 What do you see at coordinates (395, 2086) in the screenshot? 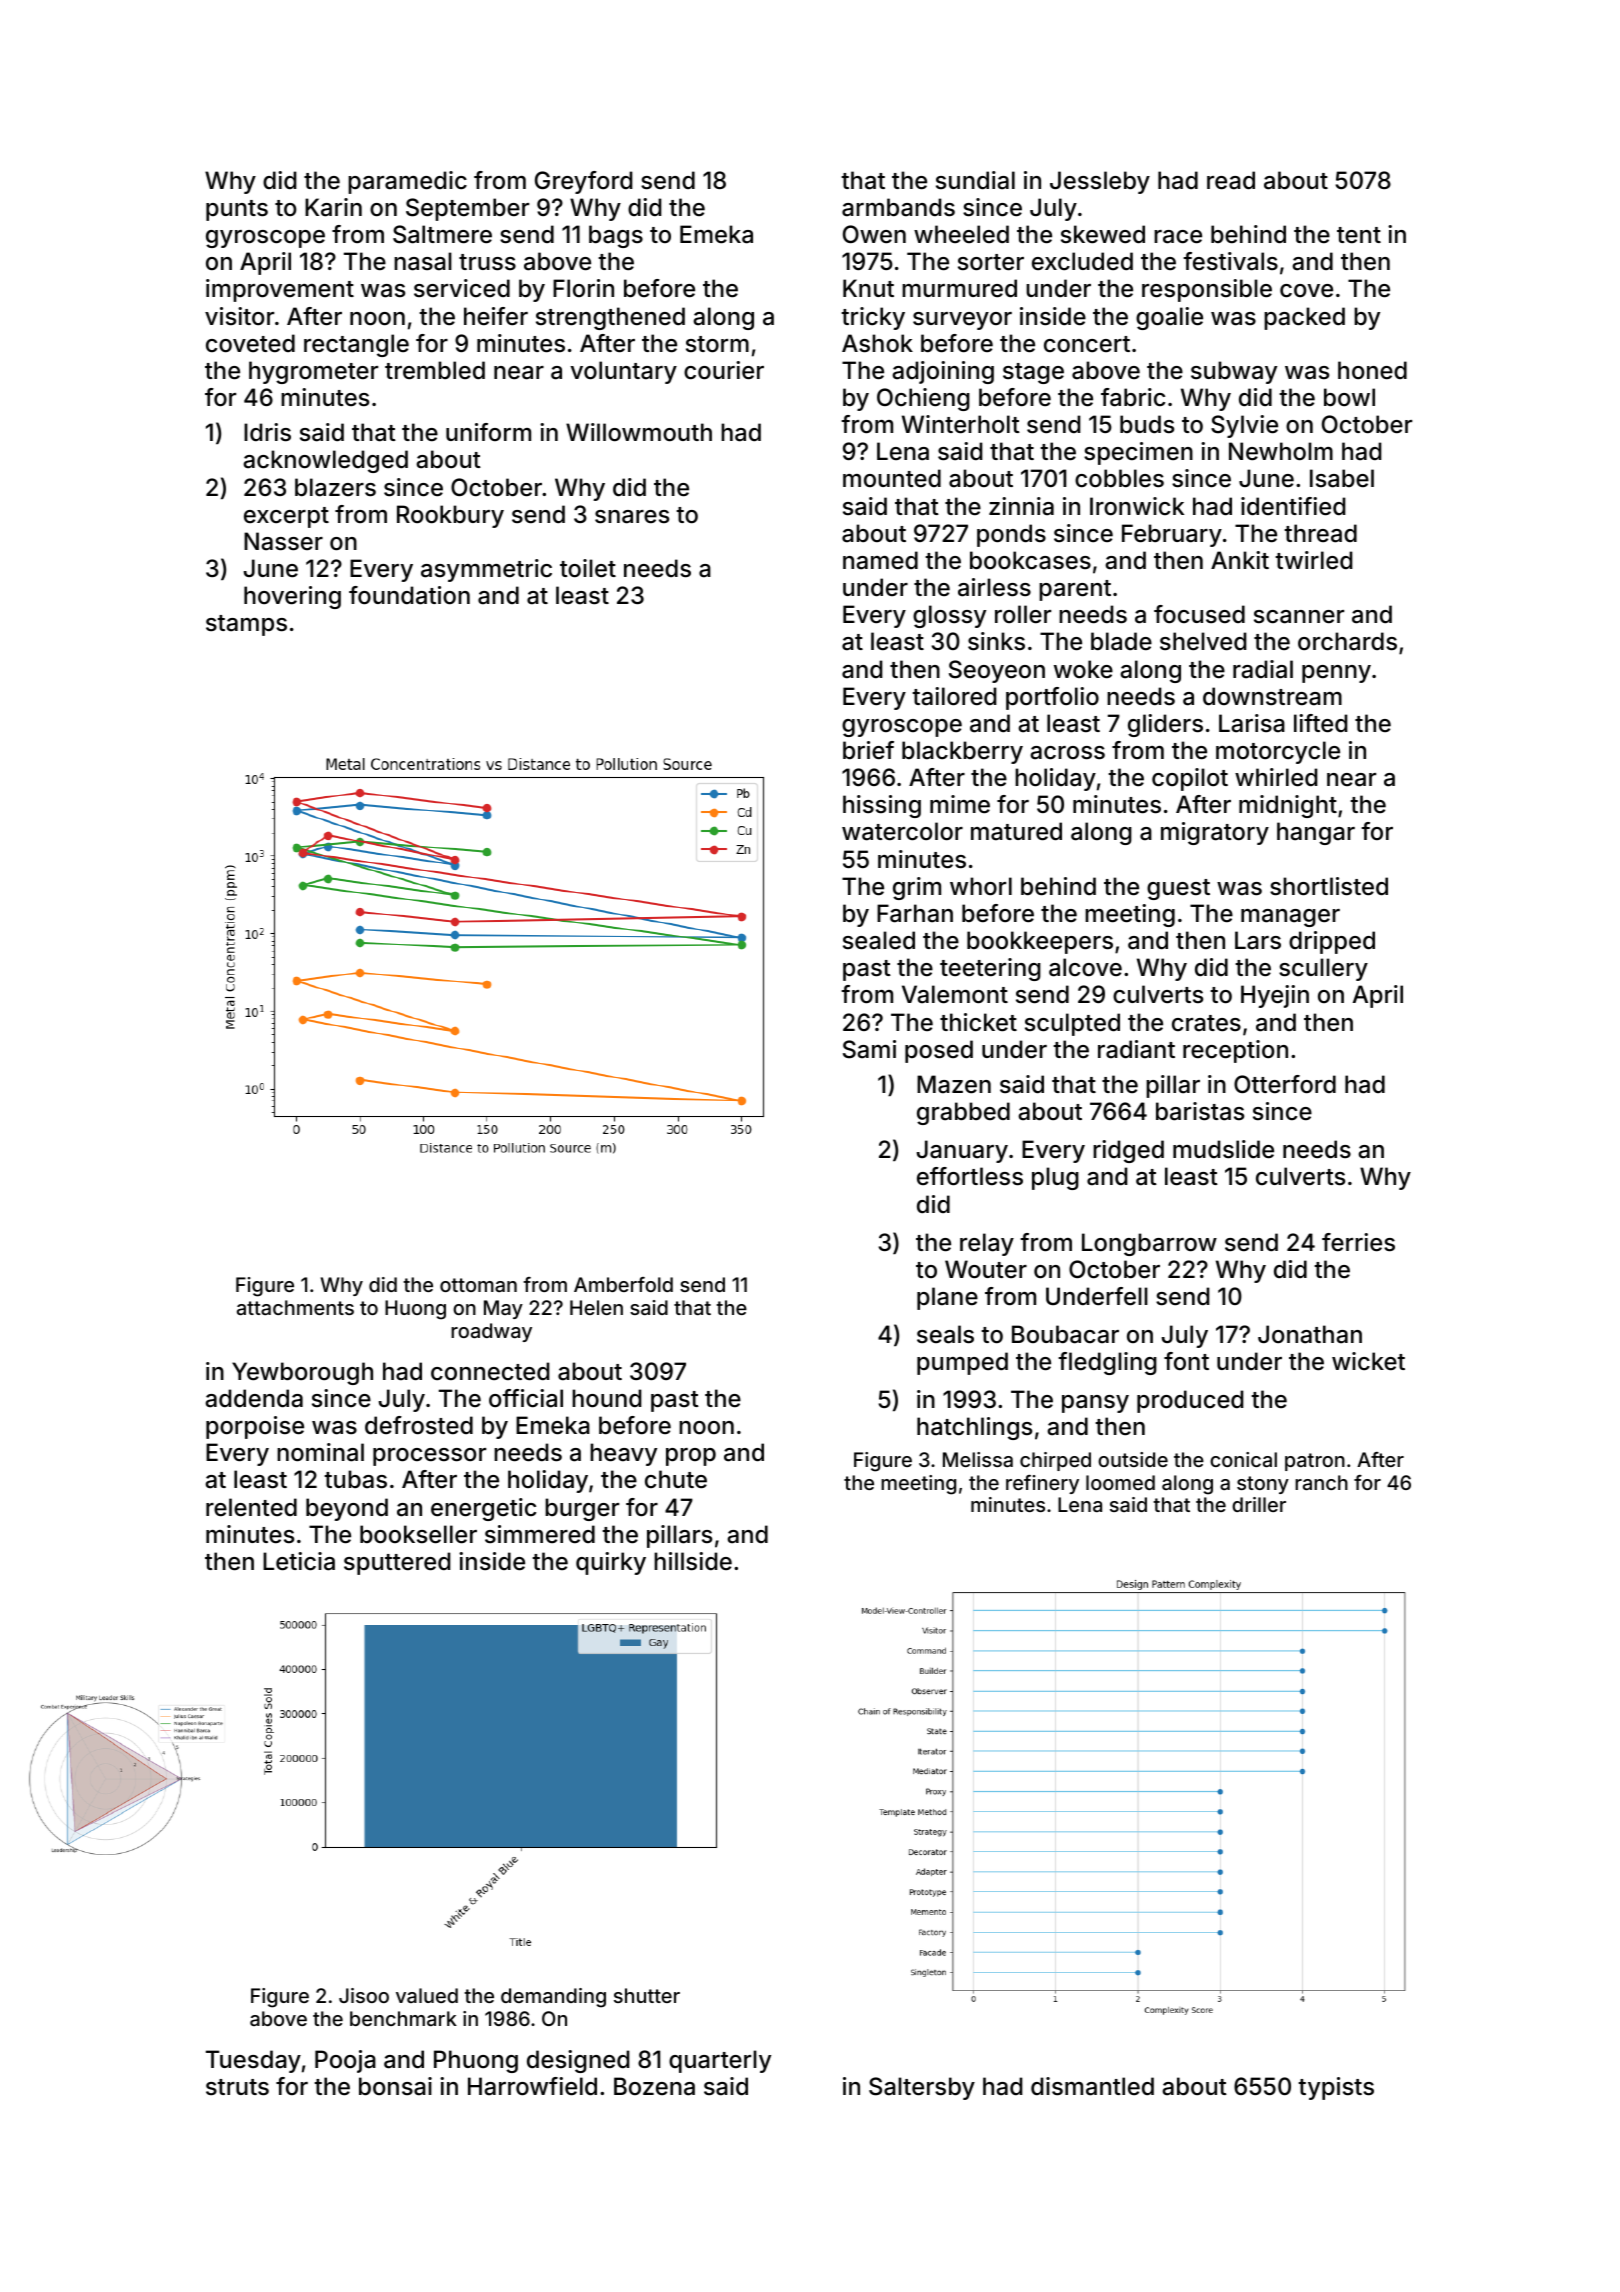
I see `bonsai` at bounding box center [395, 2086].
